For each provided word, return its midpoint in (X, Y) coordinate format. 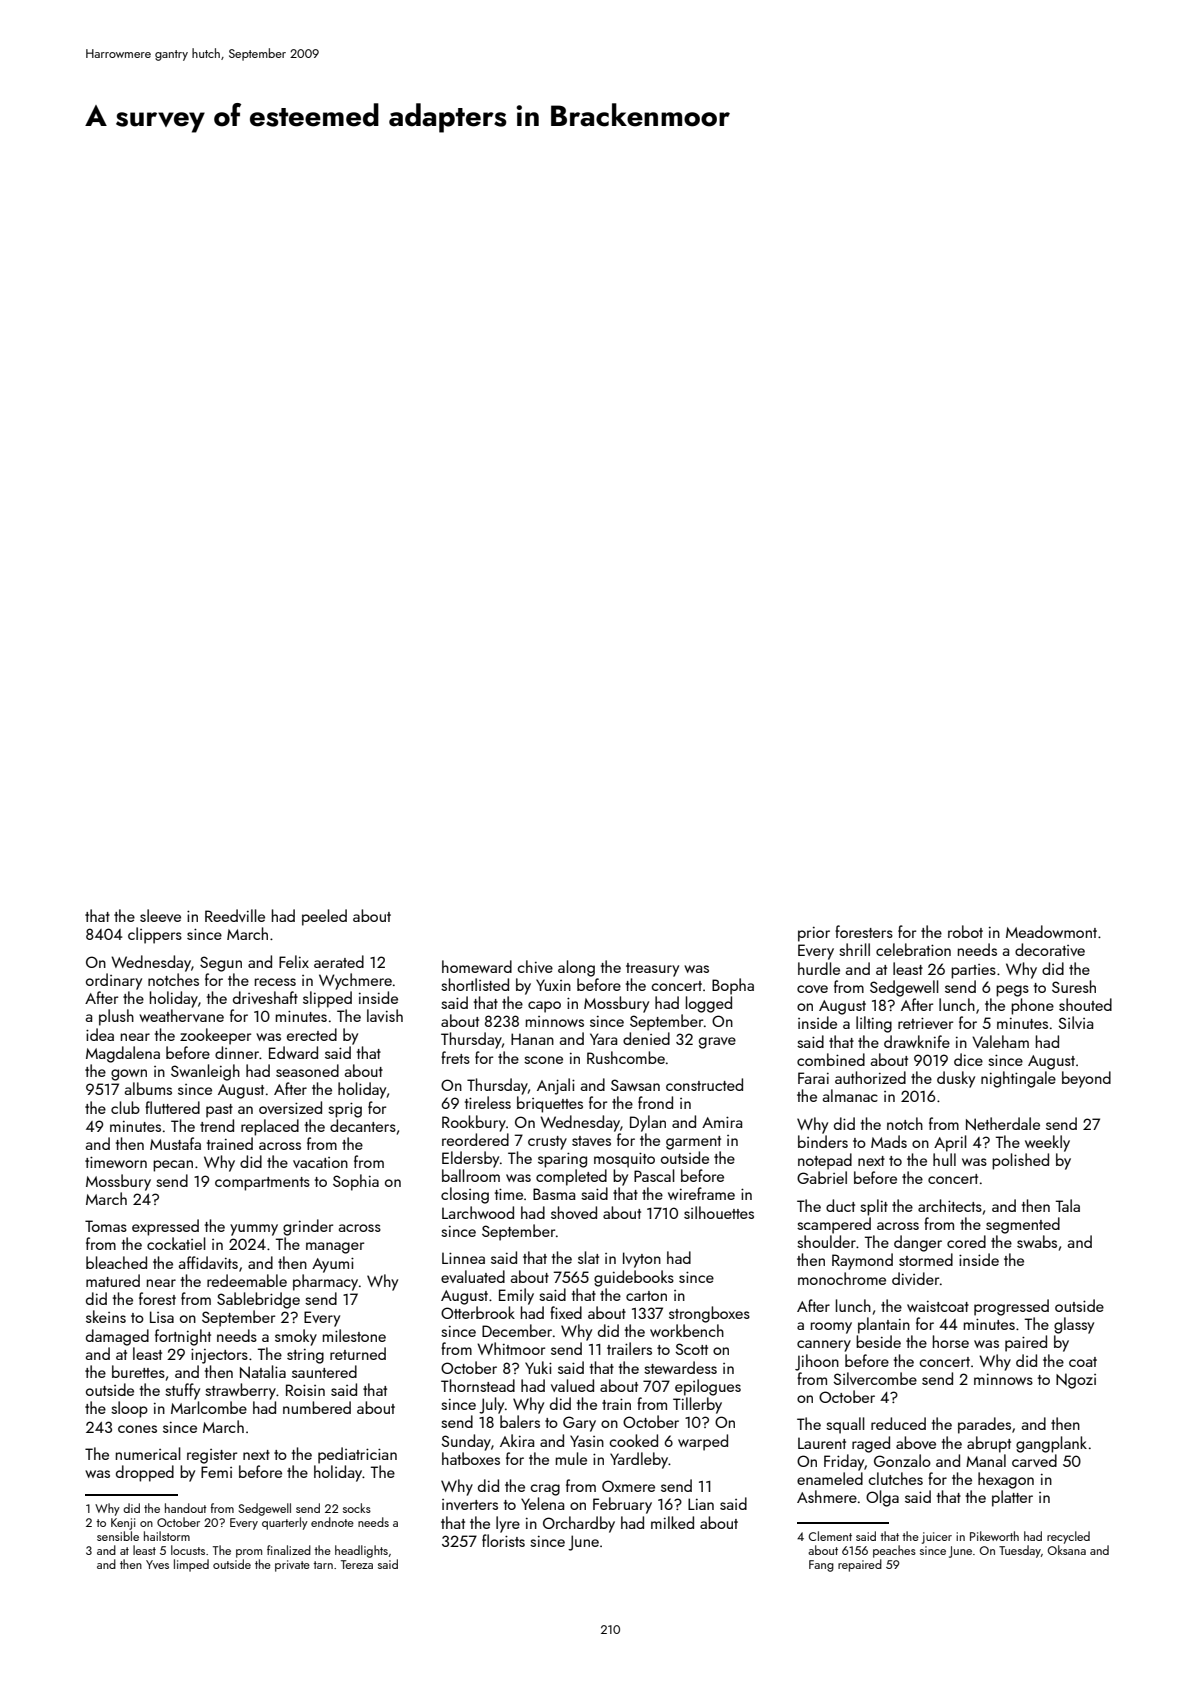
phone (1032, 1006)
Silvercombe (875, 1378)
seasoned (307, 1070)
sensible (118, 1536)
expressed (165, 1227)
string (305, 1356)
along (576, 968)
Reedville (235, 915)
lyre (508, 1524)
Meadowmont (1051, 931)
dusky (956, 1079)
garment (693, 1143)
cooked (633, 1440)
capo (544, 1007)
